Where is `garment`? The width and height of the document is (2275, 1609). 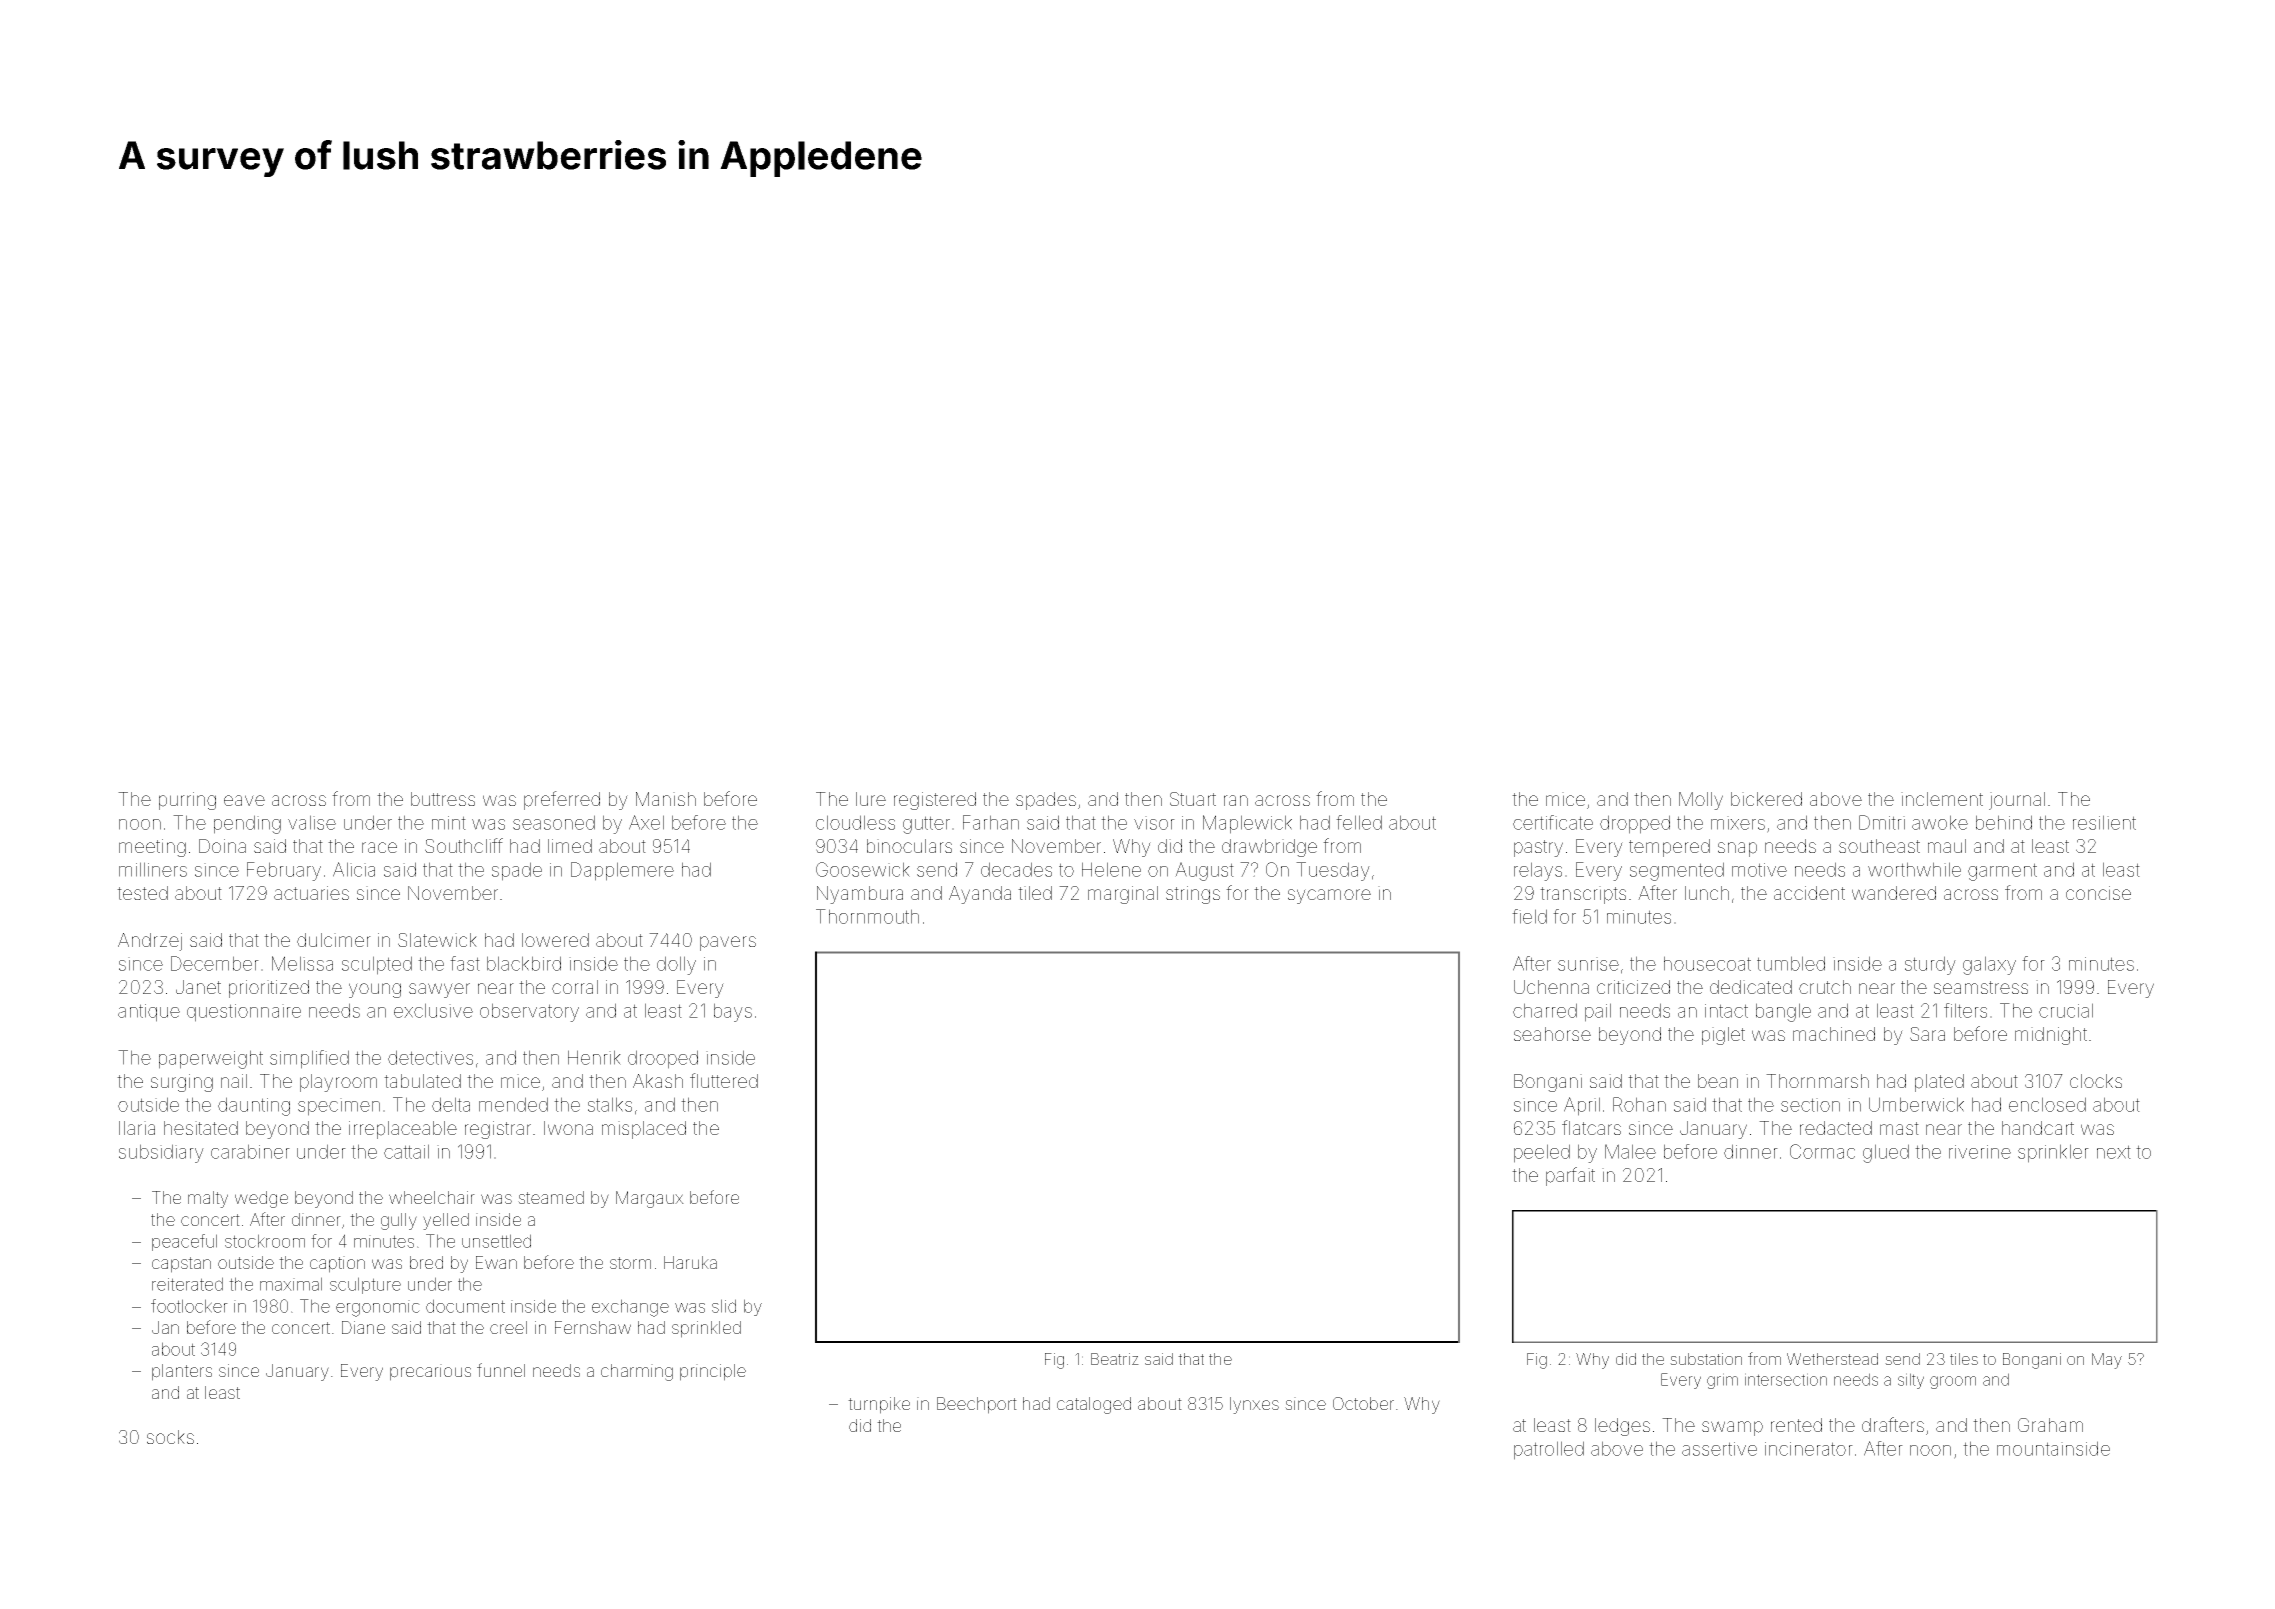
garment is located at coordinates (2002, 872).
